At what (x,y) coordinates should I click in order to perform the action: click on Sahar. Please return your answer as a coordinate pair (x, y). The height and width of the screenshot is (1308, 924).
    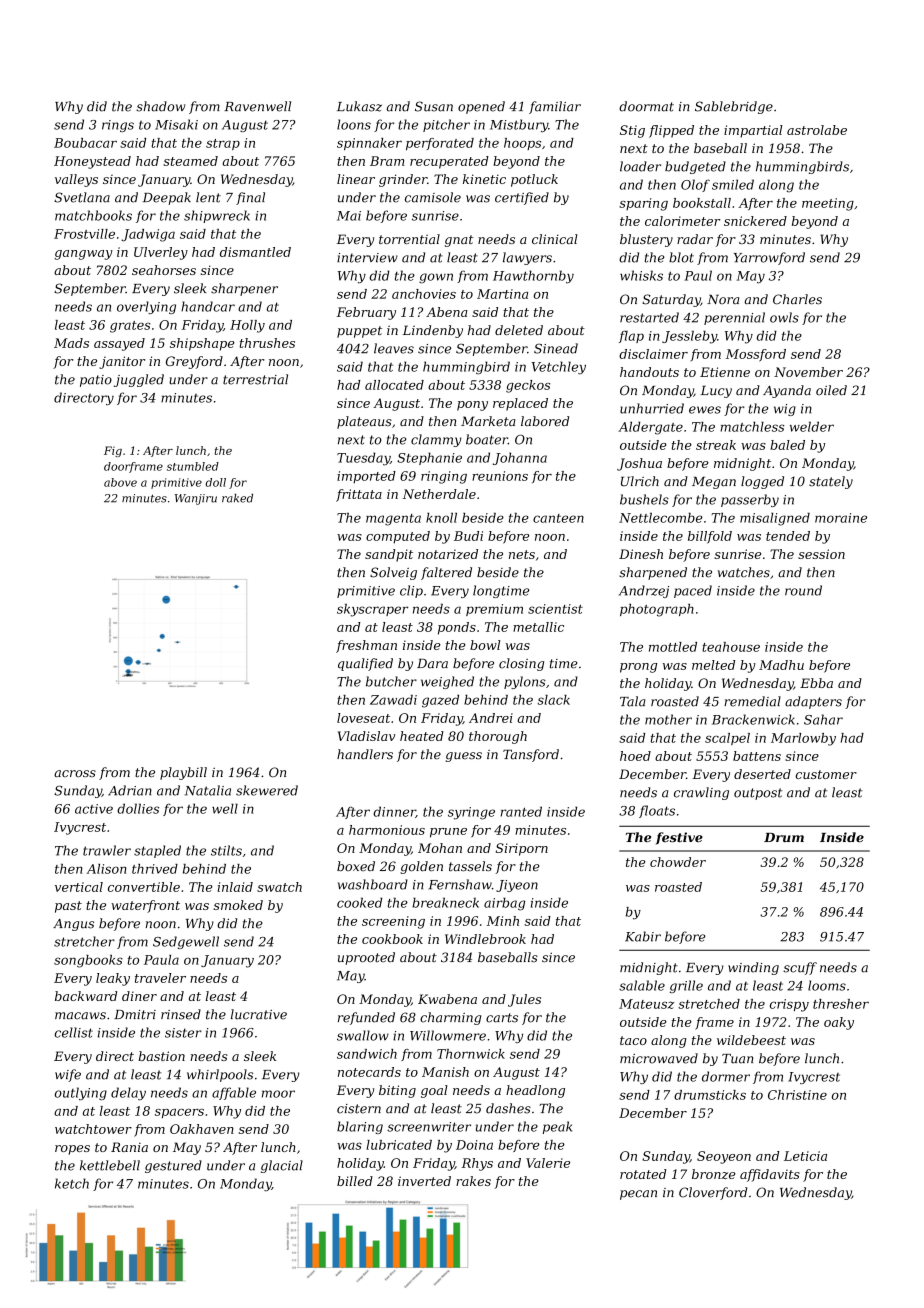
    Looking at the image, I should click on (823, 719).
